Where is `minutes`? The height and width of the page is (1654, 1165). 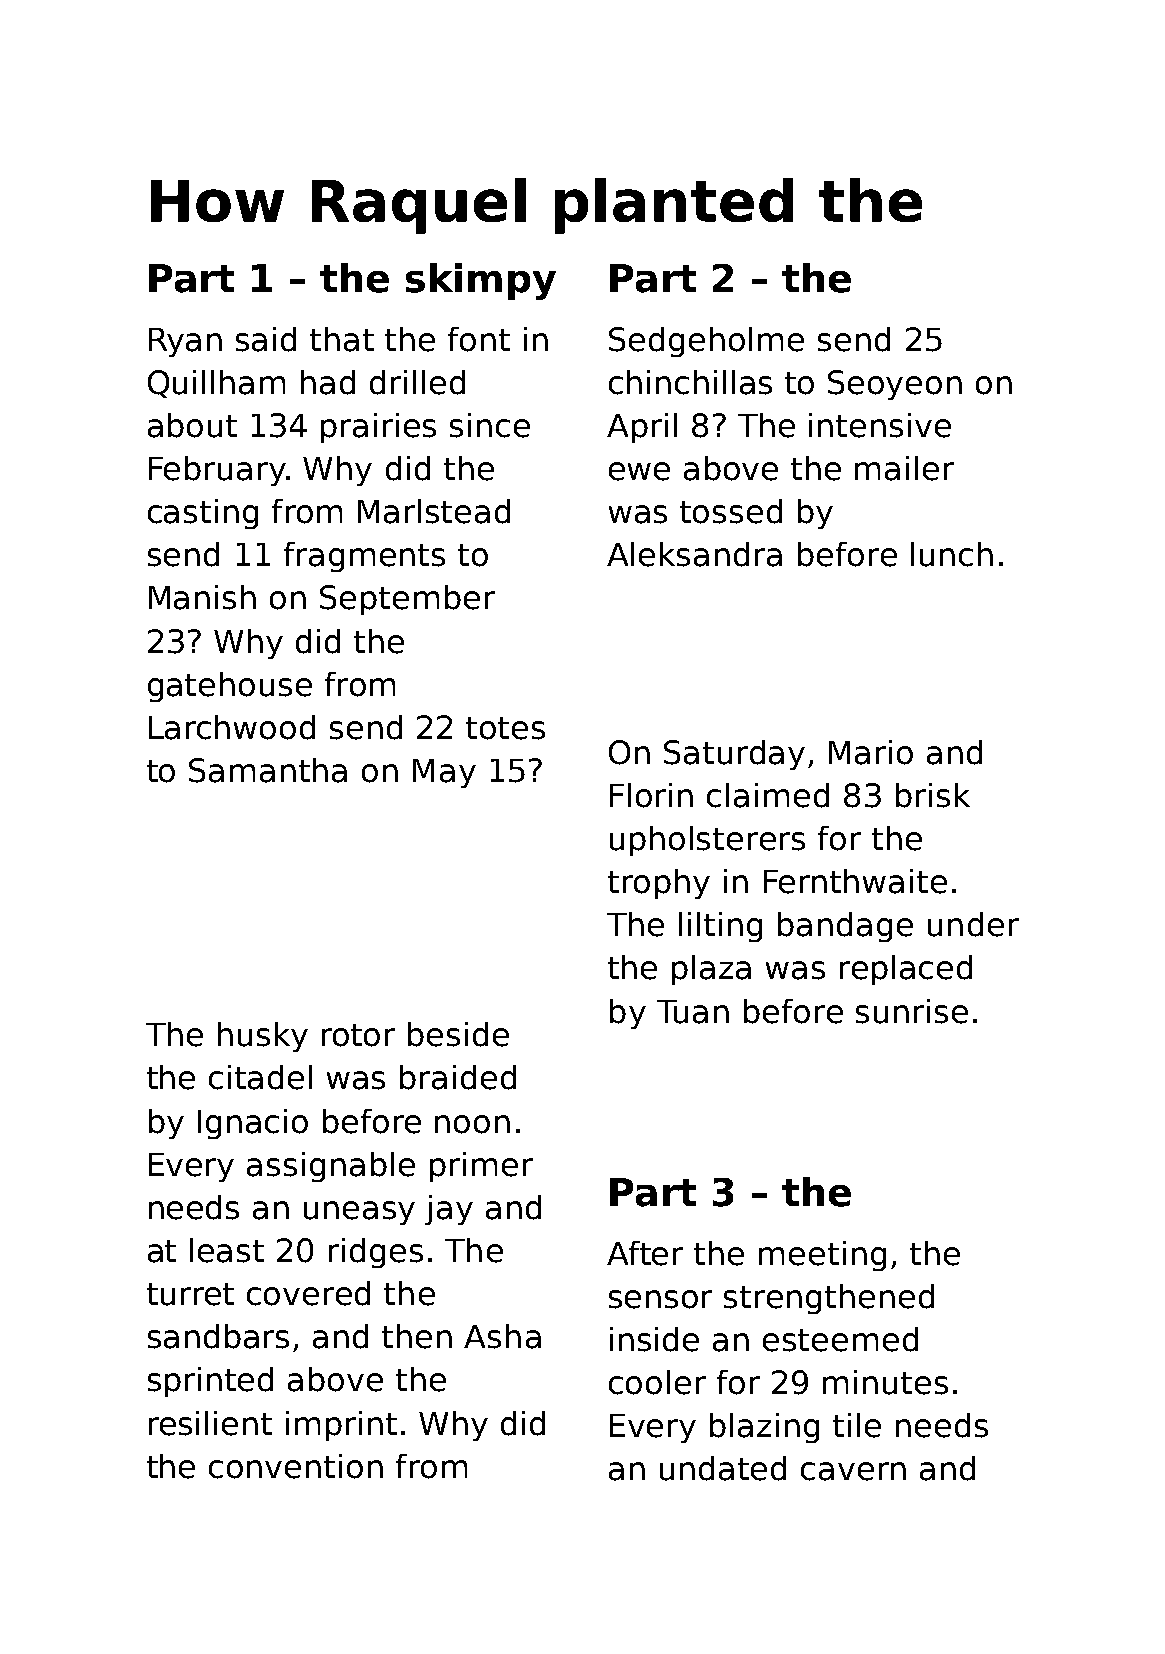
minutes is located at coordinates (885, 1382).
